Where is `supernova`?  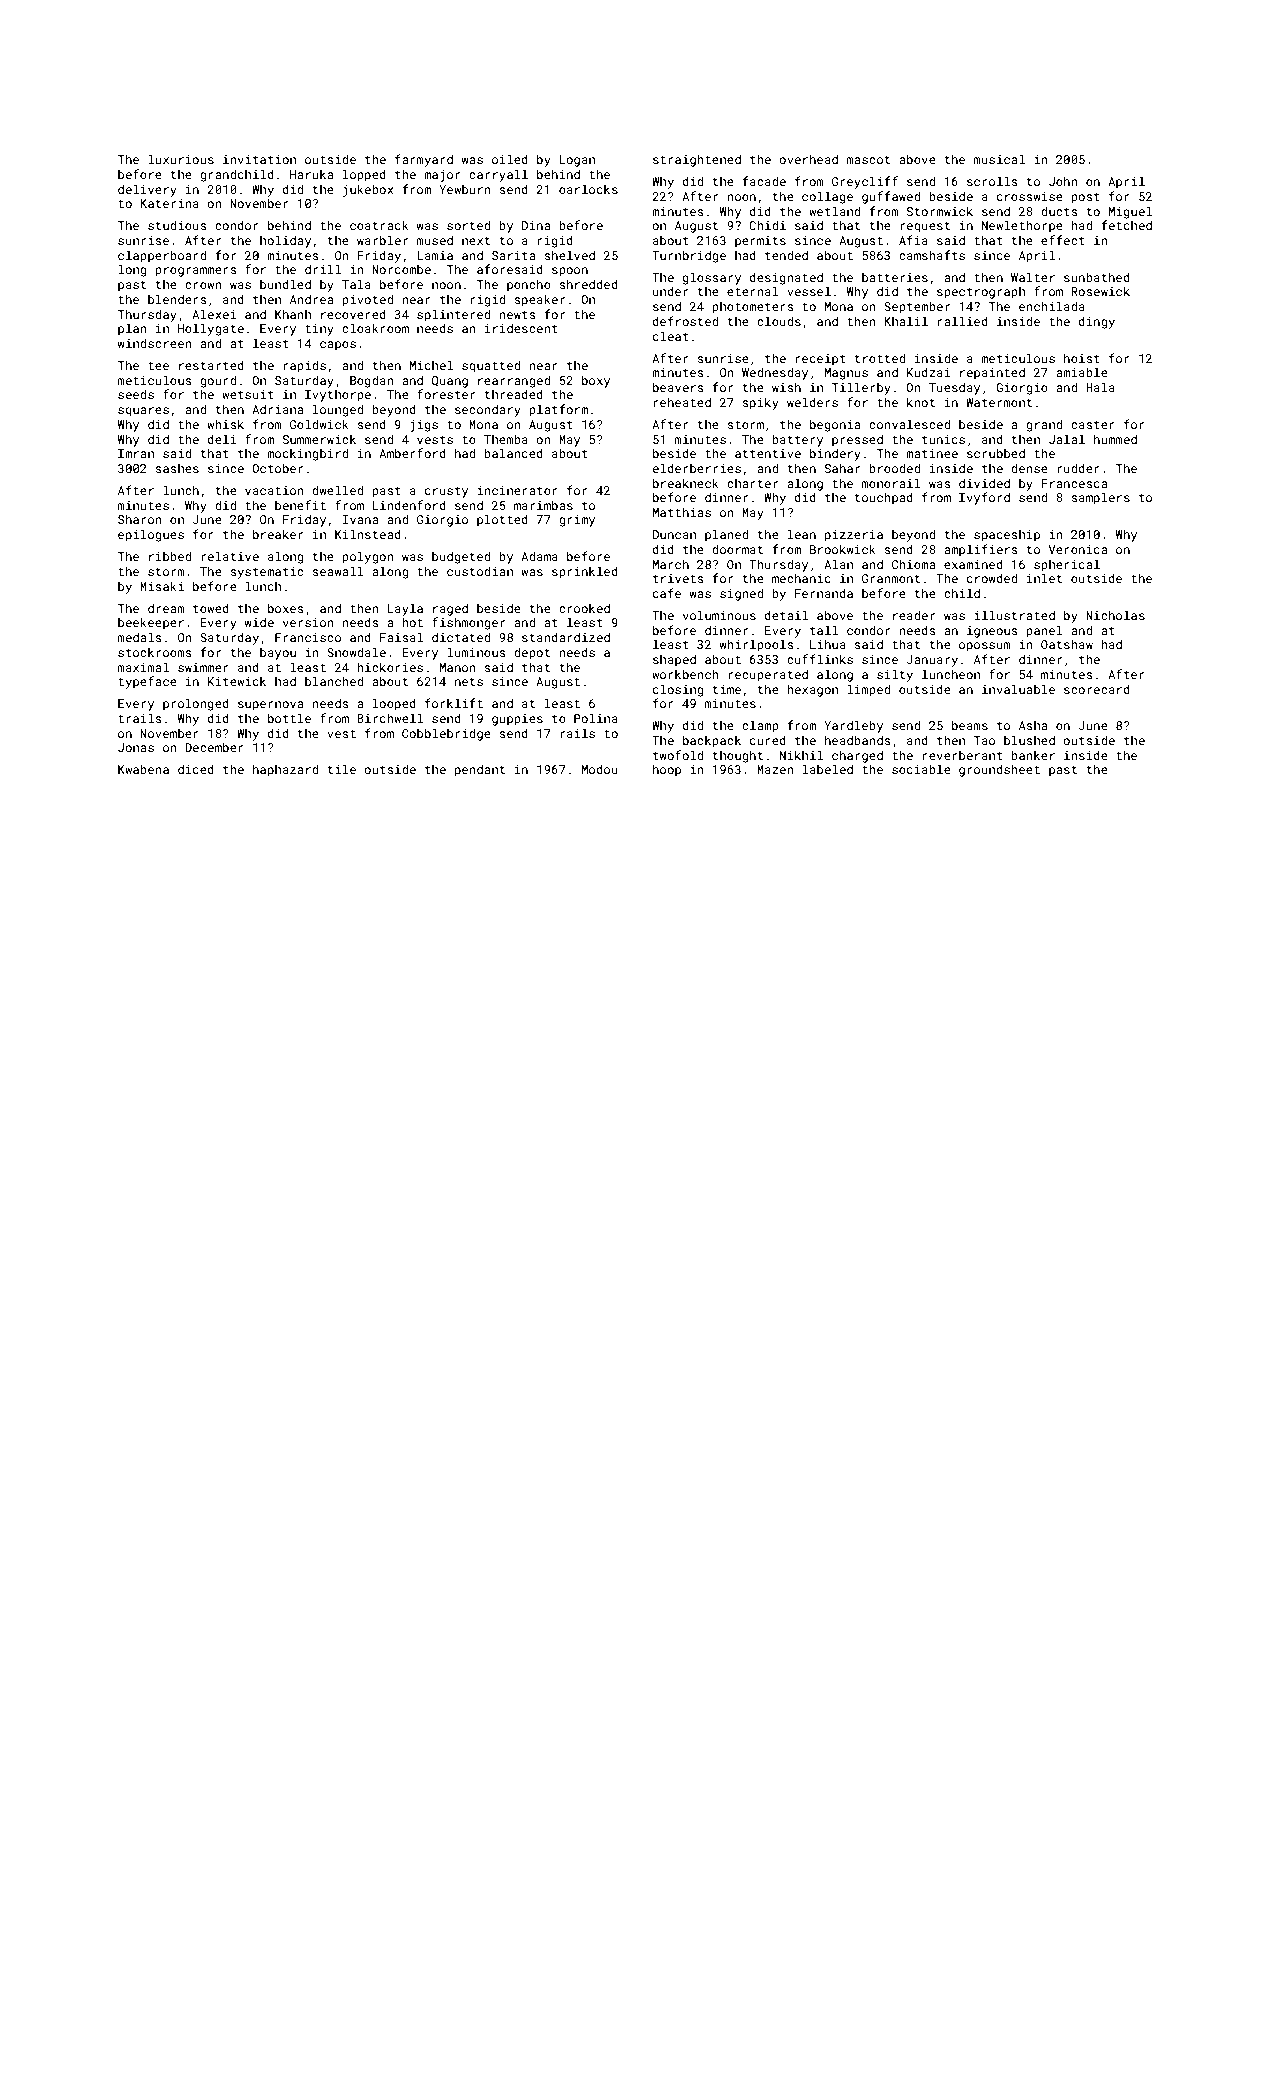
supernova is located at coordinates (270, 706).
